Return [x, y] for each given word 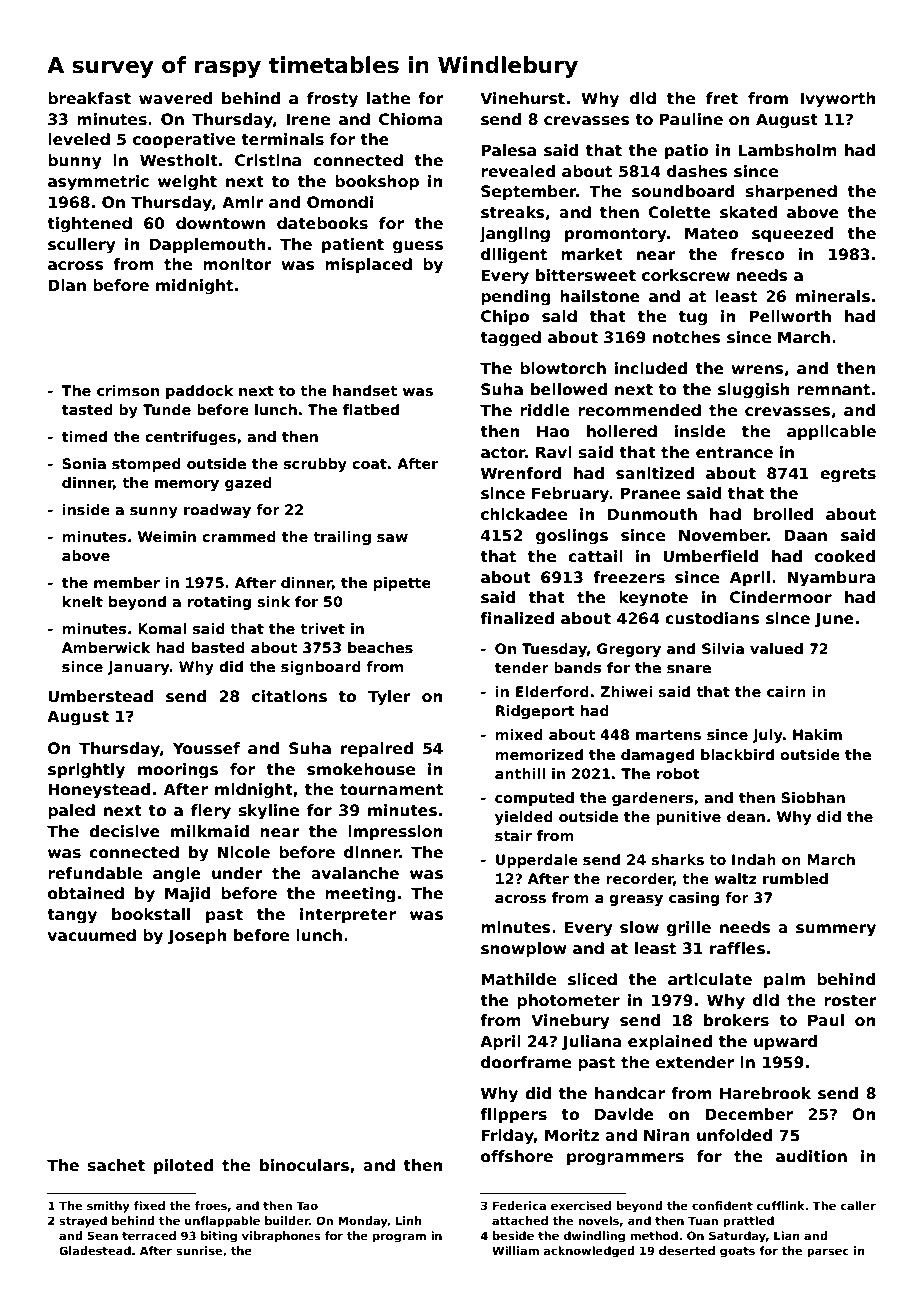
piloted [183, 1166]
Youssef [206, 748]
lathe [388, 98]
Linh [409, 1220]
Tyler [389, 698]
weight [187, 183]
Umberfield [710, 556]
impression [395, 832]
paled [71, 811]
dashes [697, 171]
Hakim [817, 734]
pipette [402, 584]
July [767, 736]
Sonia [84, 463]
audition [811, 1156]
